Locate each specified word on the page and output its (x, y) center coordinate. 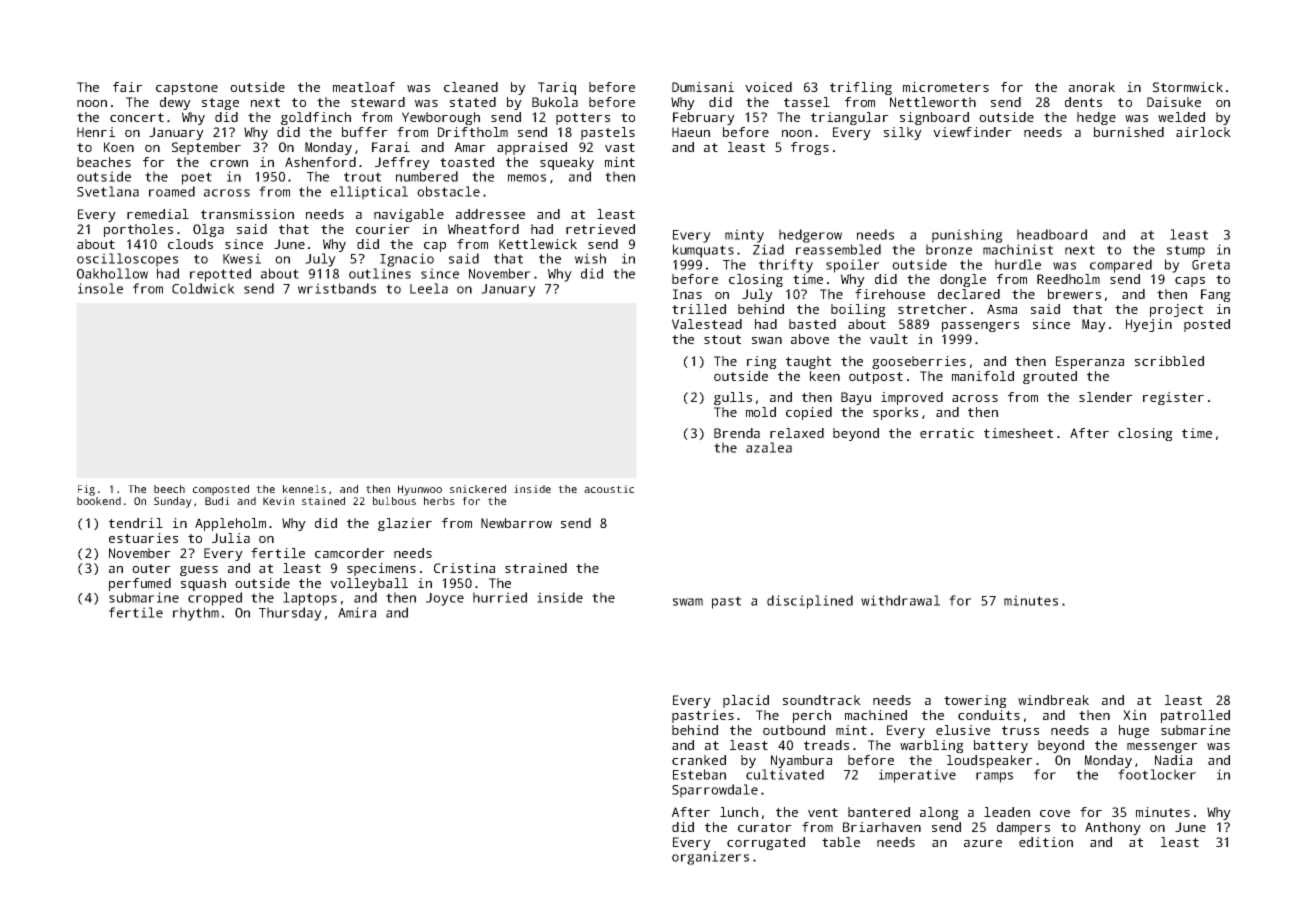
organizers (710, 858)
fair (128, 87)
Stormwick (1188, 87)
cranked (699, 760)
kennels (304, 489)
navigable (409, 215)
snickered (478, 489)
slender (1106, 397)
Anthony (1113, 828)
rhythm (196, 614)
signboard (934, 118)
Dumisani (703, 87)
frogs (810, 148)
